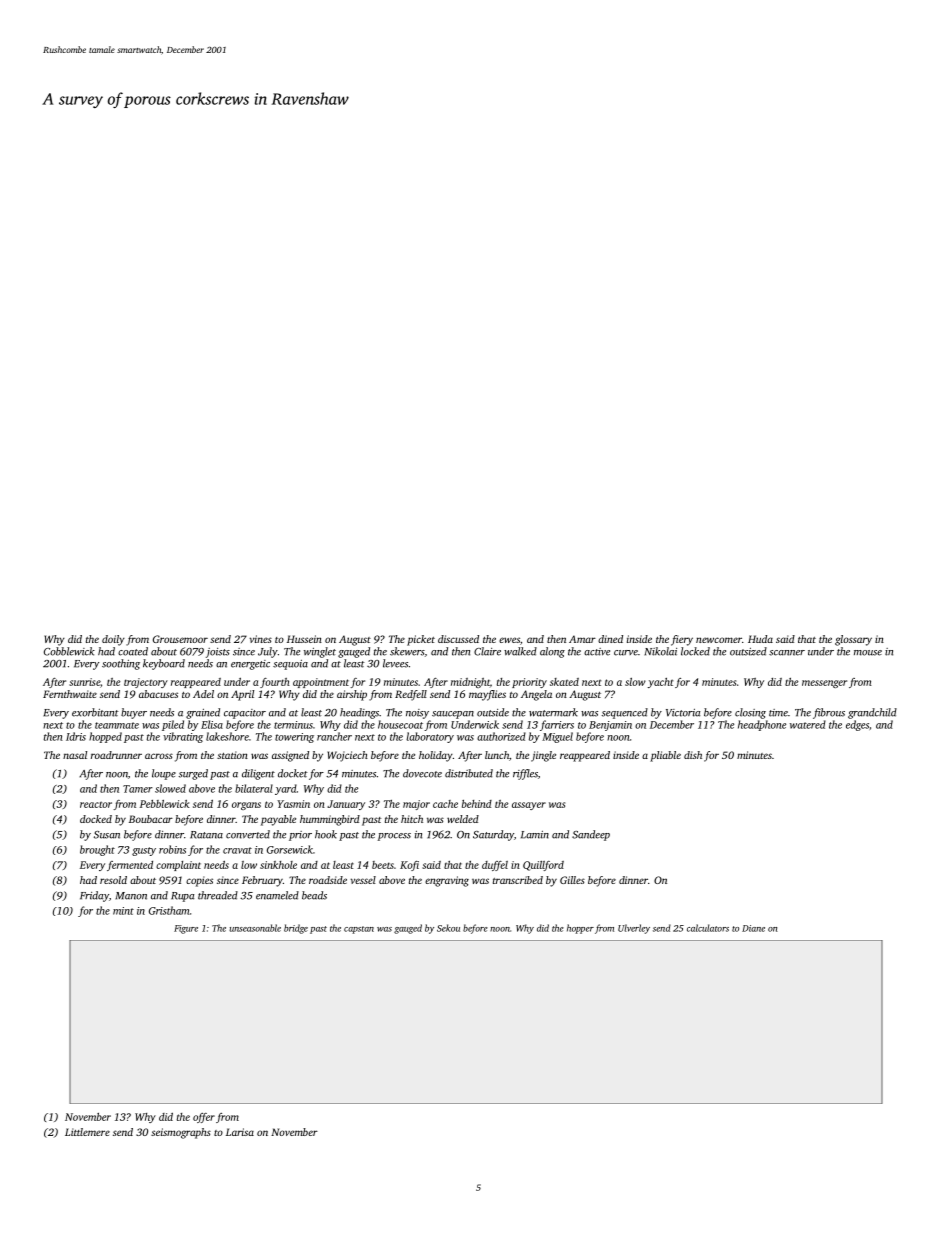  Describe the element at coordinates (151, 819) in the screenshot. I see `Boubacar` at that location.
